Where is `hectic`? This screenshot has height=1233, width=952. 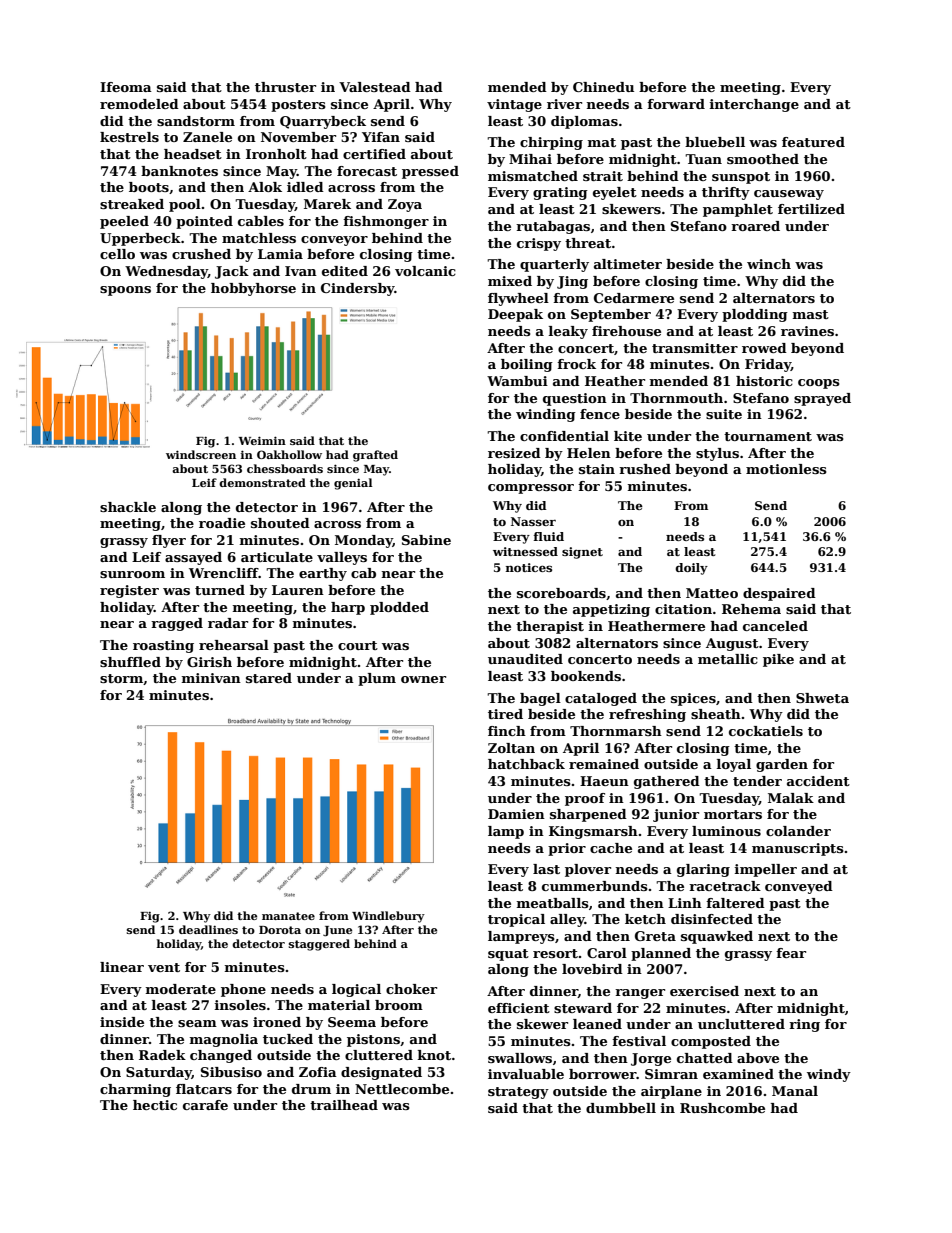
hectic is located at coordinates (155, 1105).
